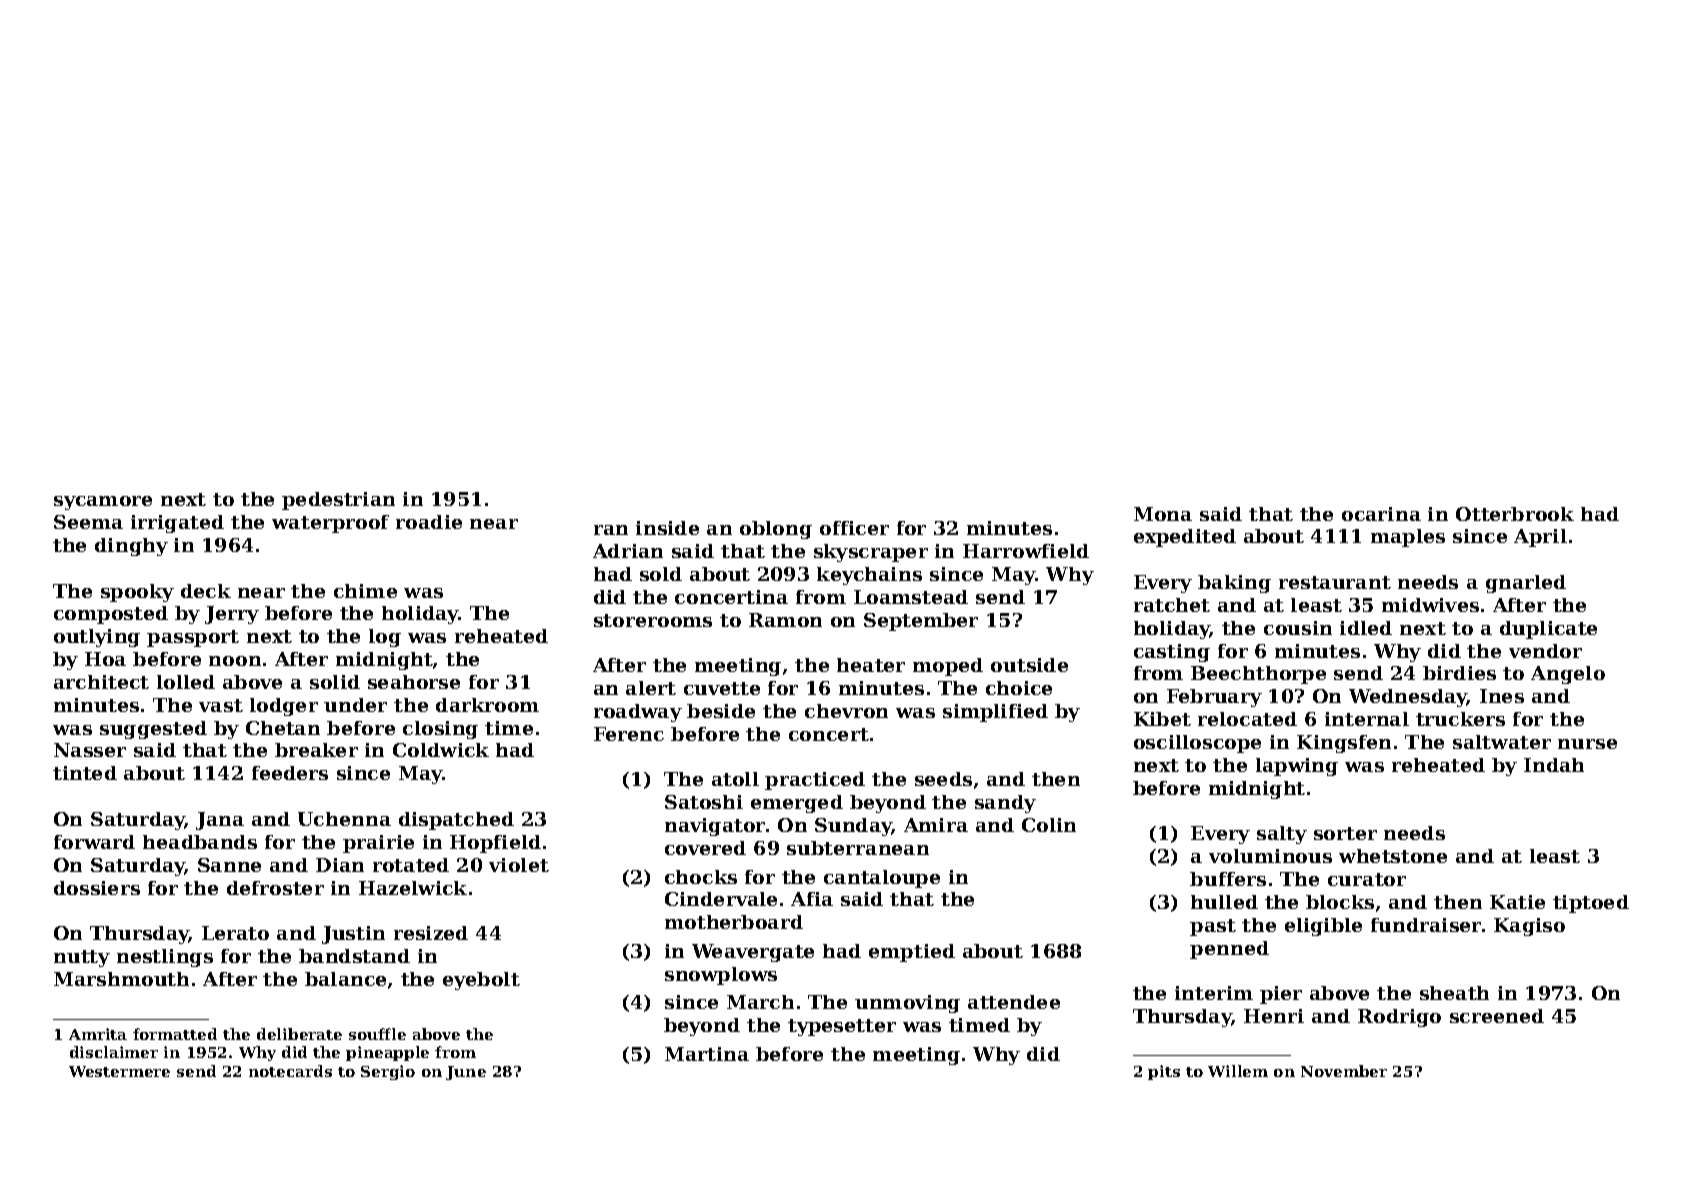 This page has width=1687, height=1193. Describe the element at coordinates (921, 622) in the page. I see `September` at that location.
